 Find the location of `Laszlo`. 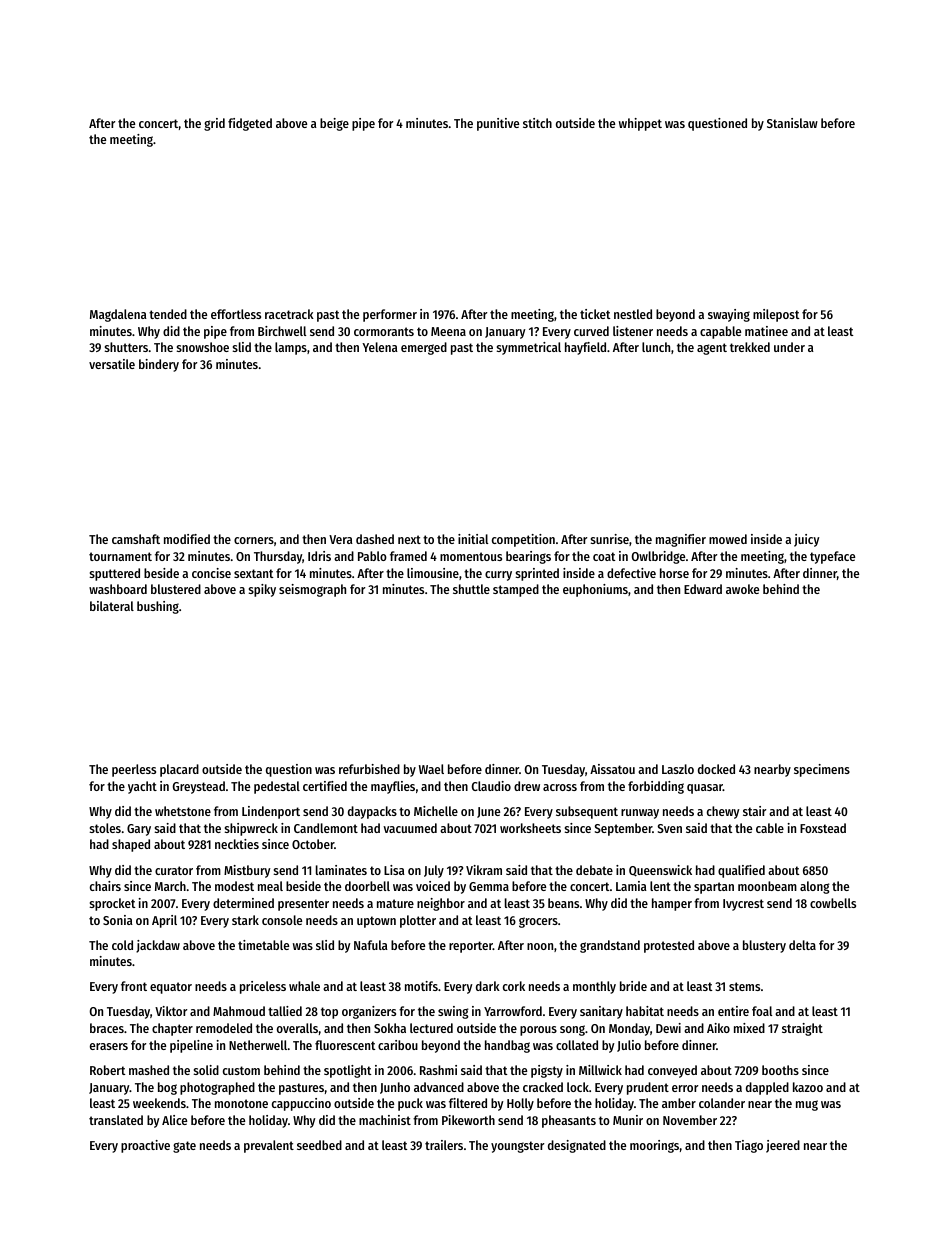

Laszlo is located at coordinates (678, 769).
